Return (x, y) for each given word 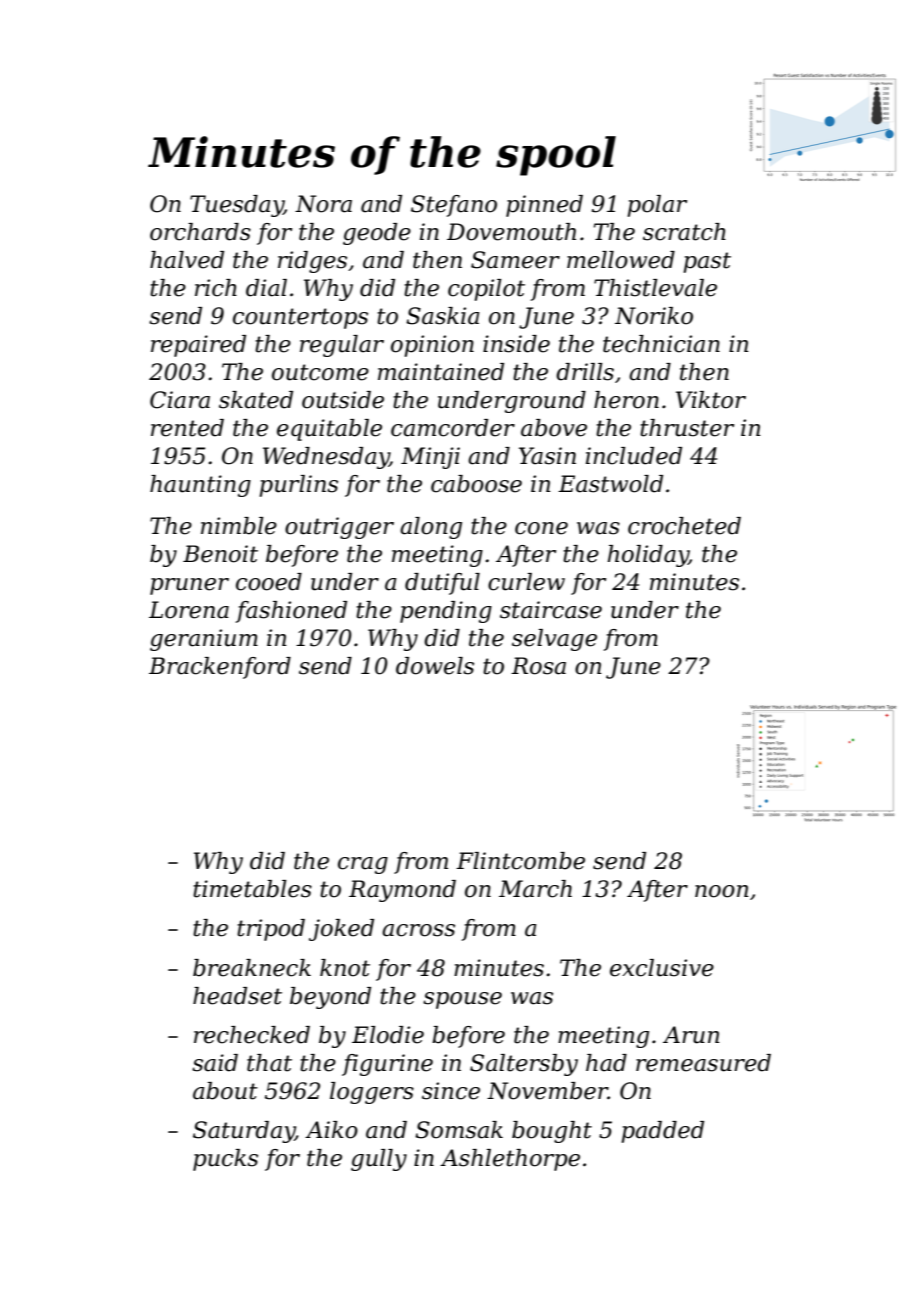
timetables (252, 889)
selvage (554, 640)
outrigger (339, 528)
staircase (551, 610)
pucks (225, 1160)
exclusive (662, 968)
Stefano (454, 206)
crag (363, 865)
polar (657, 206)
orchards (200, 232)
